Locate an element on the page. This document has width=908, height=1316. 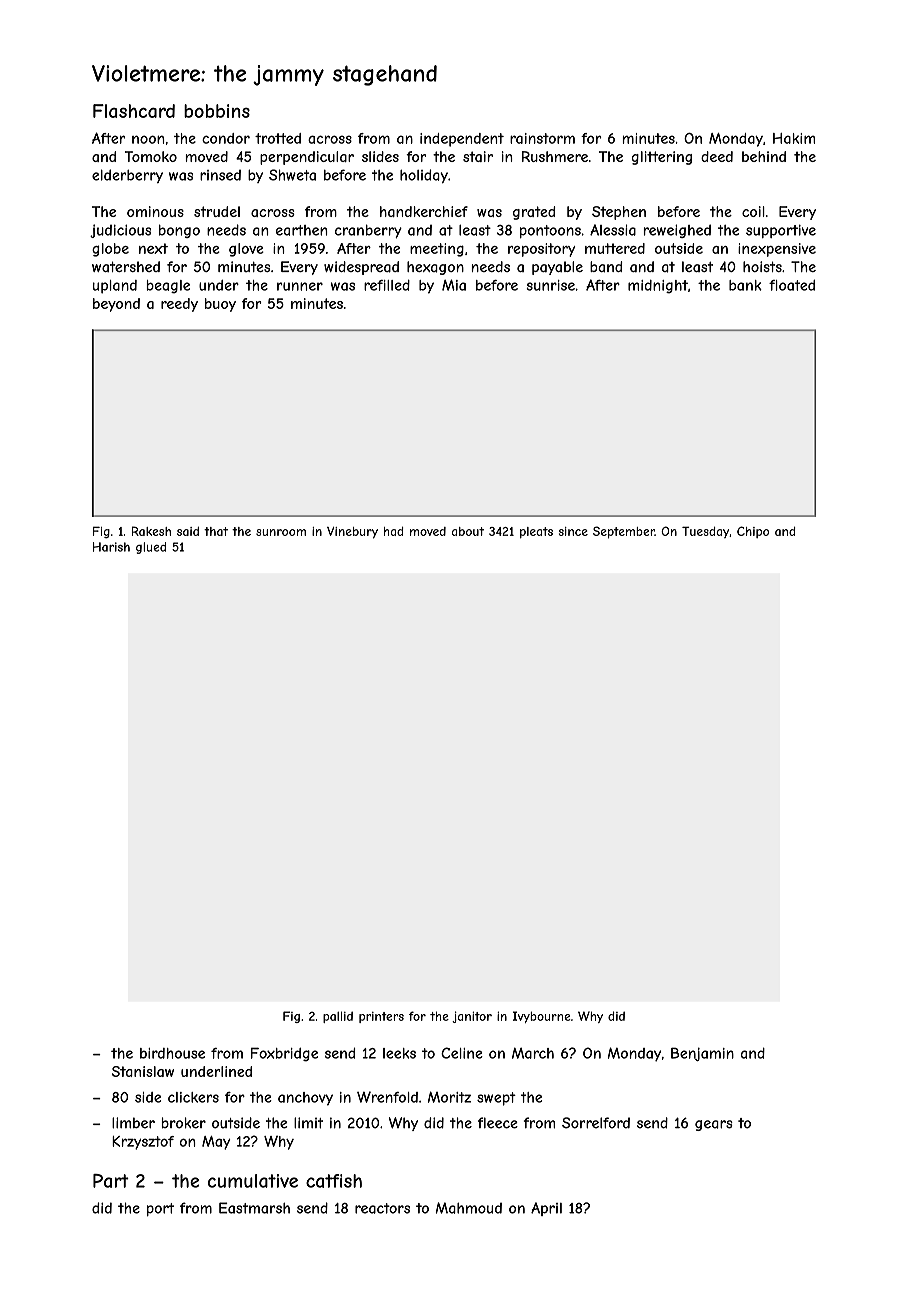
cumulative is located at coordinates (253, 1181).
